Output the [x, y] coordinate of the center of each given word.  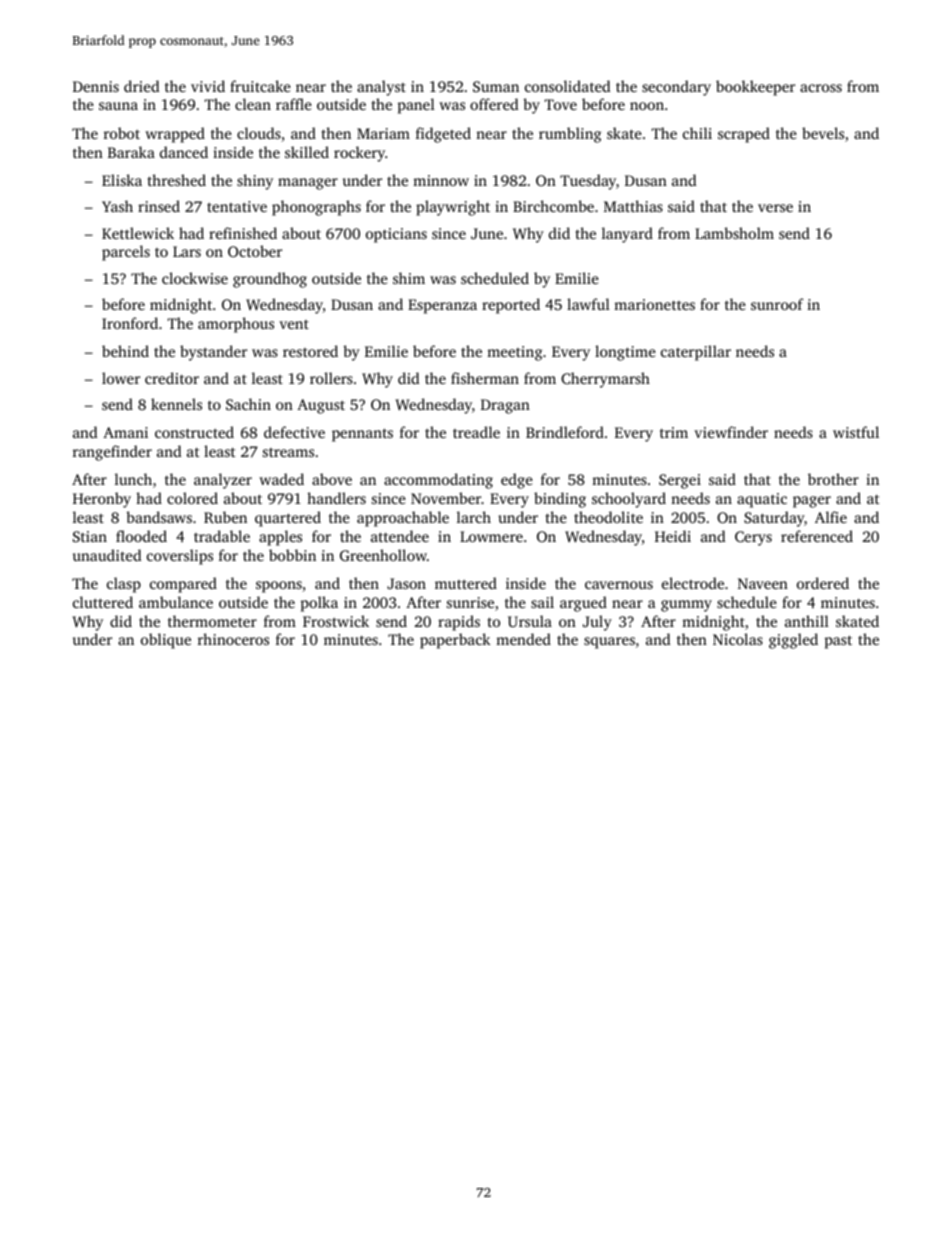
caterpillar [696, 353]
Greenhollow [383, 555]
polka [319, 604]
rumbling [570, 135]
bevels [823, 133]
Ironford [130, 323]
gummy [686, 606]
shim [409, 278]
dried [141, 86]
